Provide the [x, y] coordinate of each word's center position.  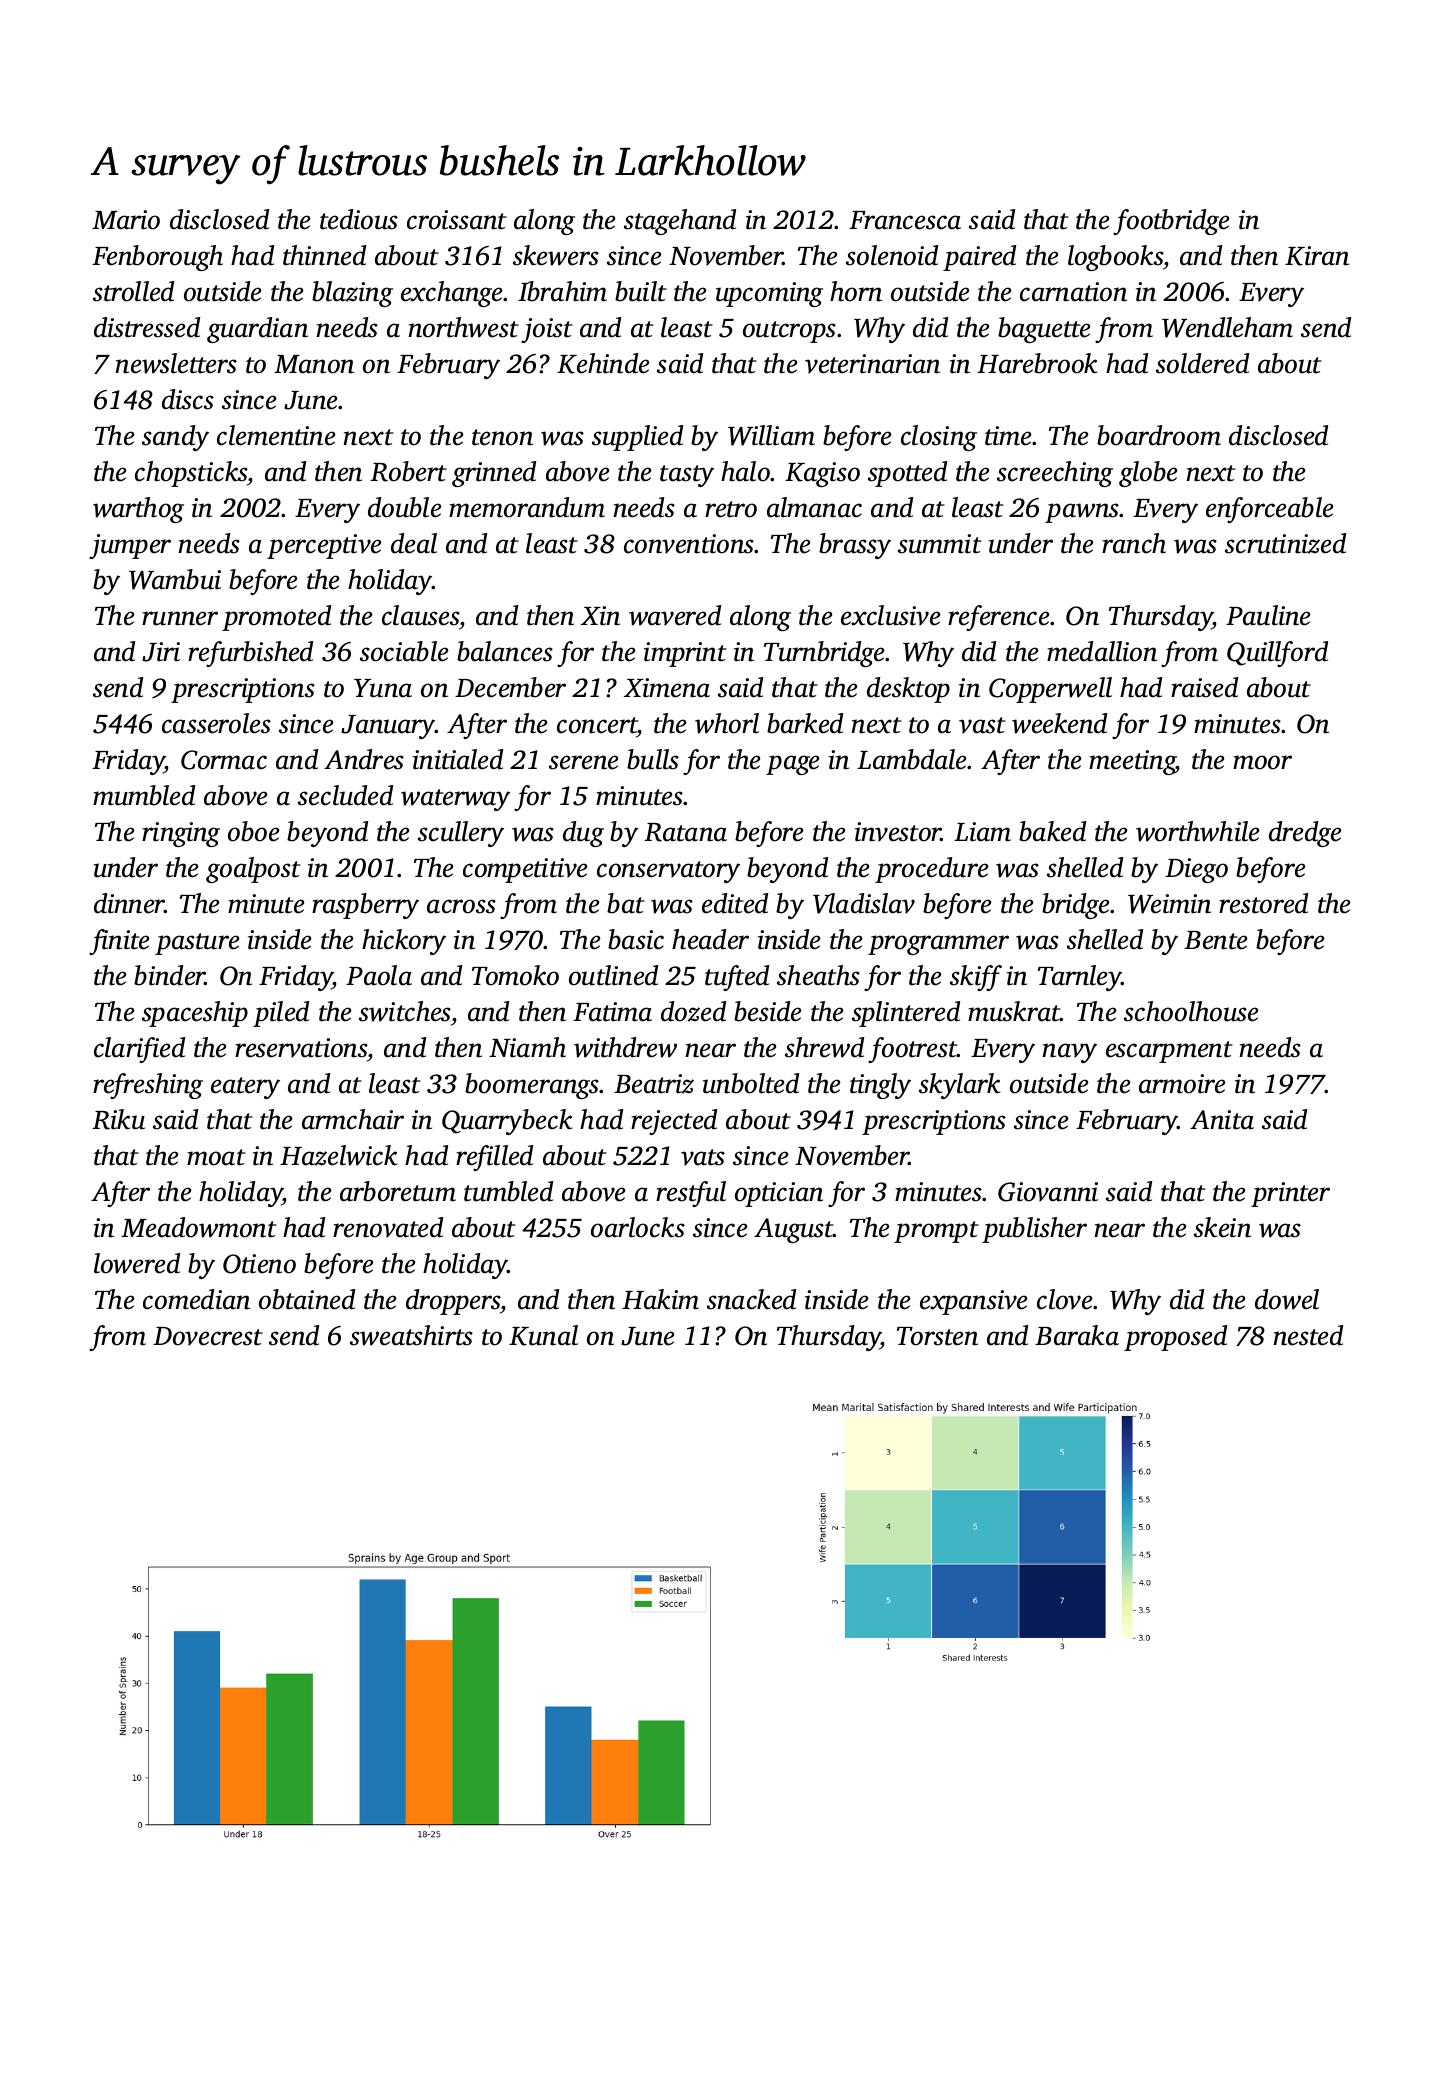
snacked [751, 1299]
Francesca [905, 220]
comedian [196, 1299]
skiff [976, 978]
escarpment [1169, 1052]
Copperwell [1050, 690]
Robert [408, 471]
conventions [689, 544]
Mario [126, 220]
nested [1308, 1335]
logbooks [1115, 258]
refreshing [148, 1086]
